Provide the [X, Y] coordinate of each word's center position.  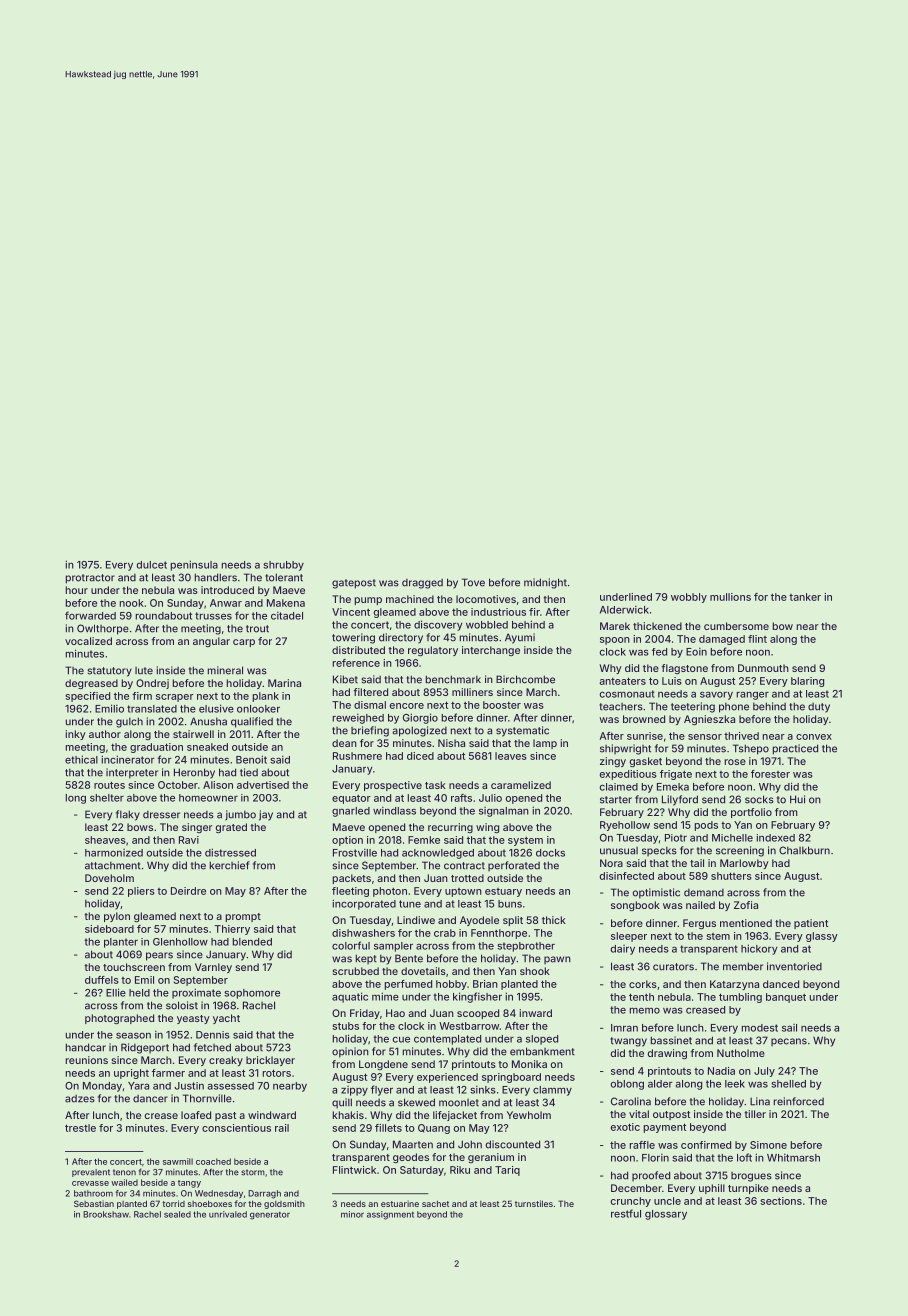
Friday [365, 1014]
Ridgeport [145, 1048]
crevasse [90, 1183]
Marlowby [744, 864]
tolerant [284, 577]
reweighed [358, 718]
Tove [473, 582]
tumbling [740, 998]
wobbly [689, 598]
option [347, 841]
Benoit [251, 759]
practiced [795, 749]
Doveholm [109, 878]
